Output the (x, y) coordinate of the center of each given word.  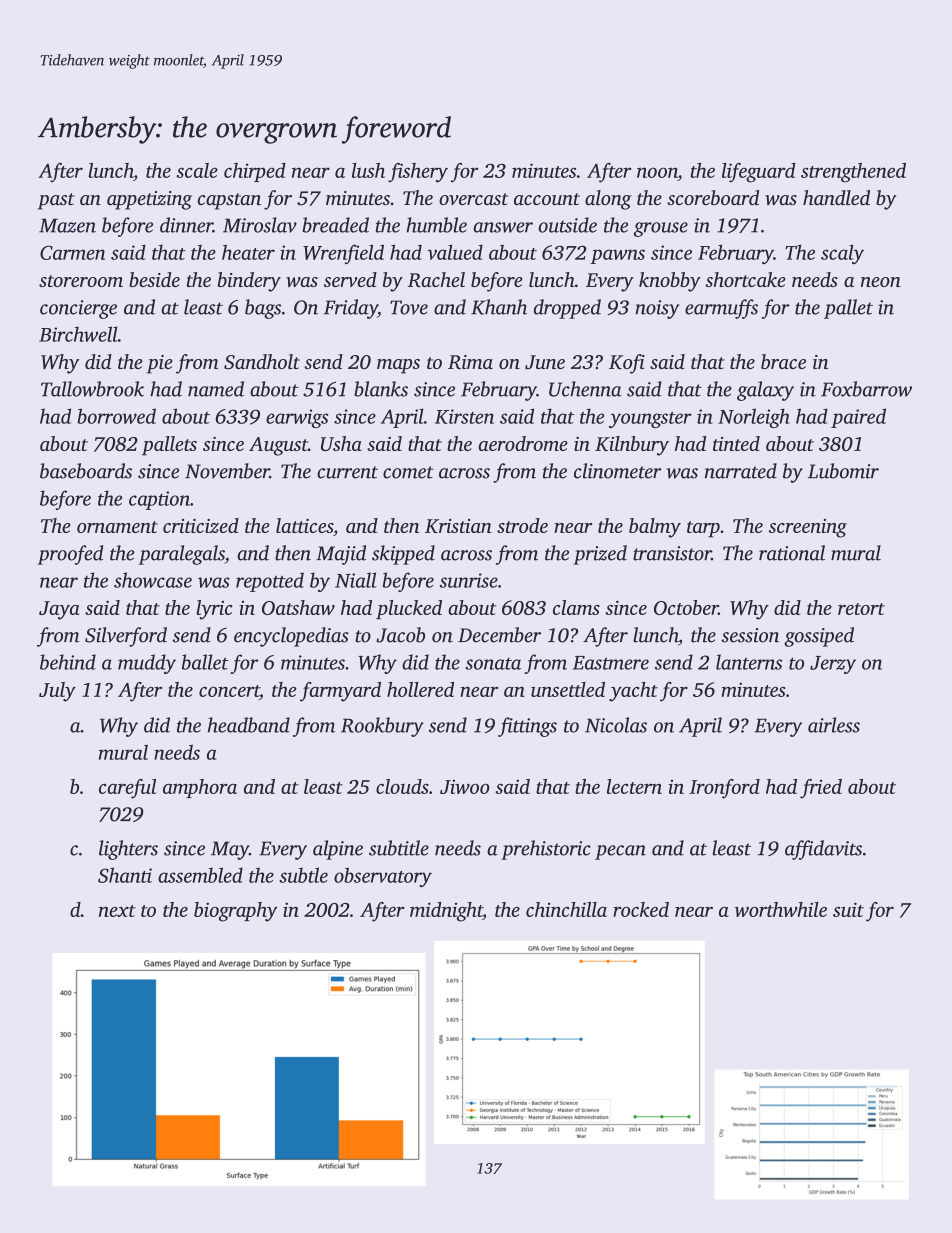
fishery (418, 173)
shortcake (745, 279)
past (56, 201)
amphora (200, 788)
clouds (402, 786)
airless (834, 725)
